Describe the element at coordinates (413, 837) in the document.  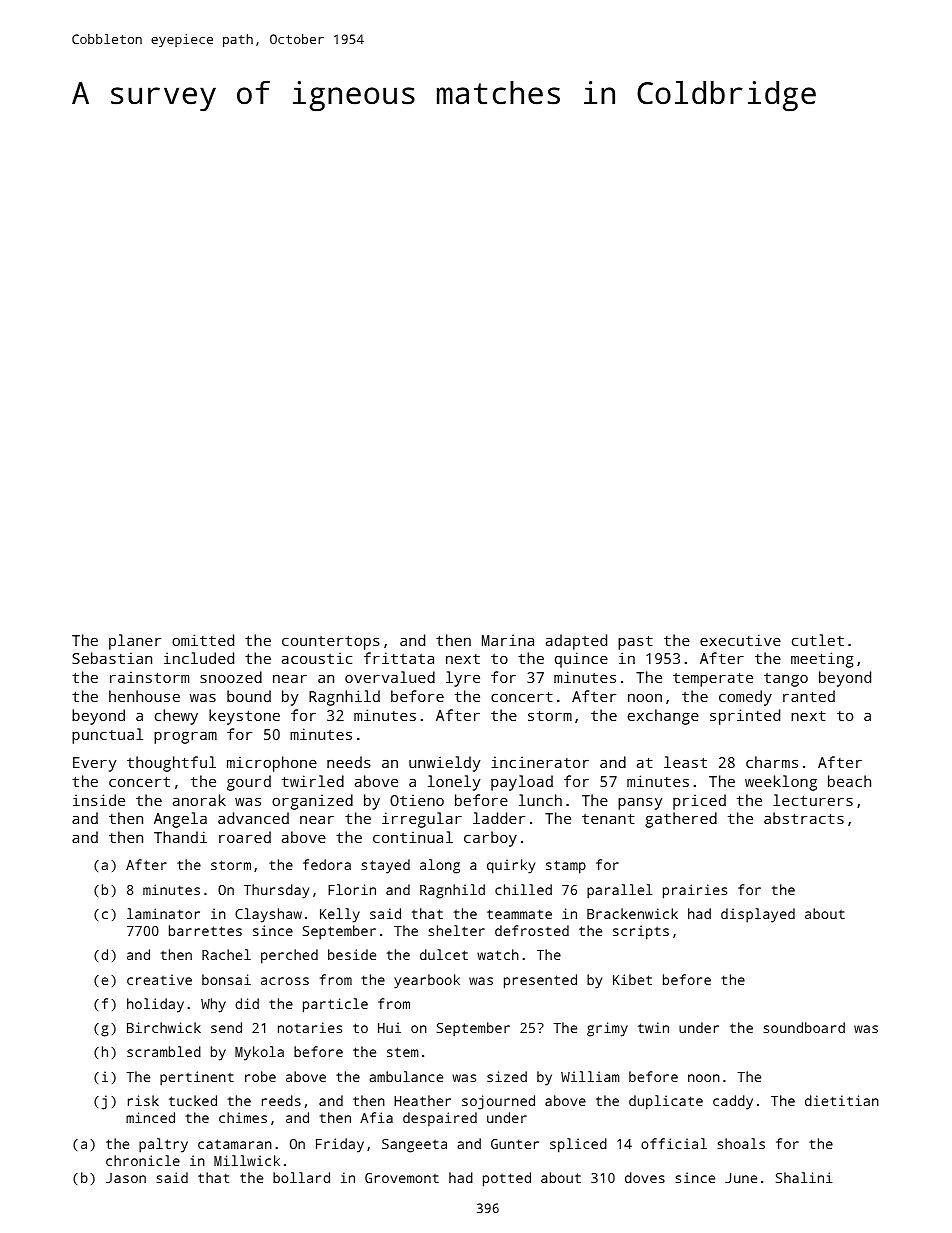
I see `continual` at that location.
